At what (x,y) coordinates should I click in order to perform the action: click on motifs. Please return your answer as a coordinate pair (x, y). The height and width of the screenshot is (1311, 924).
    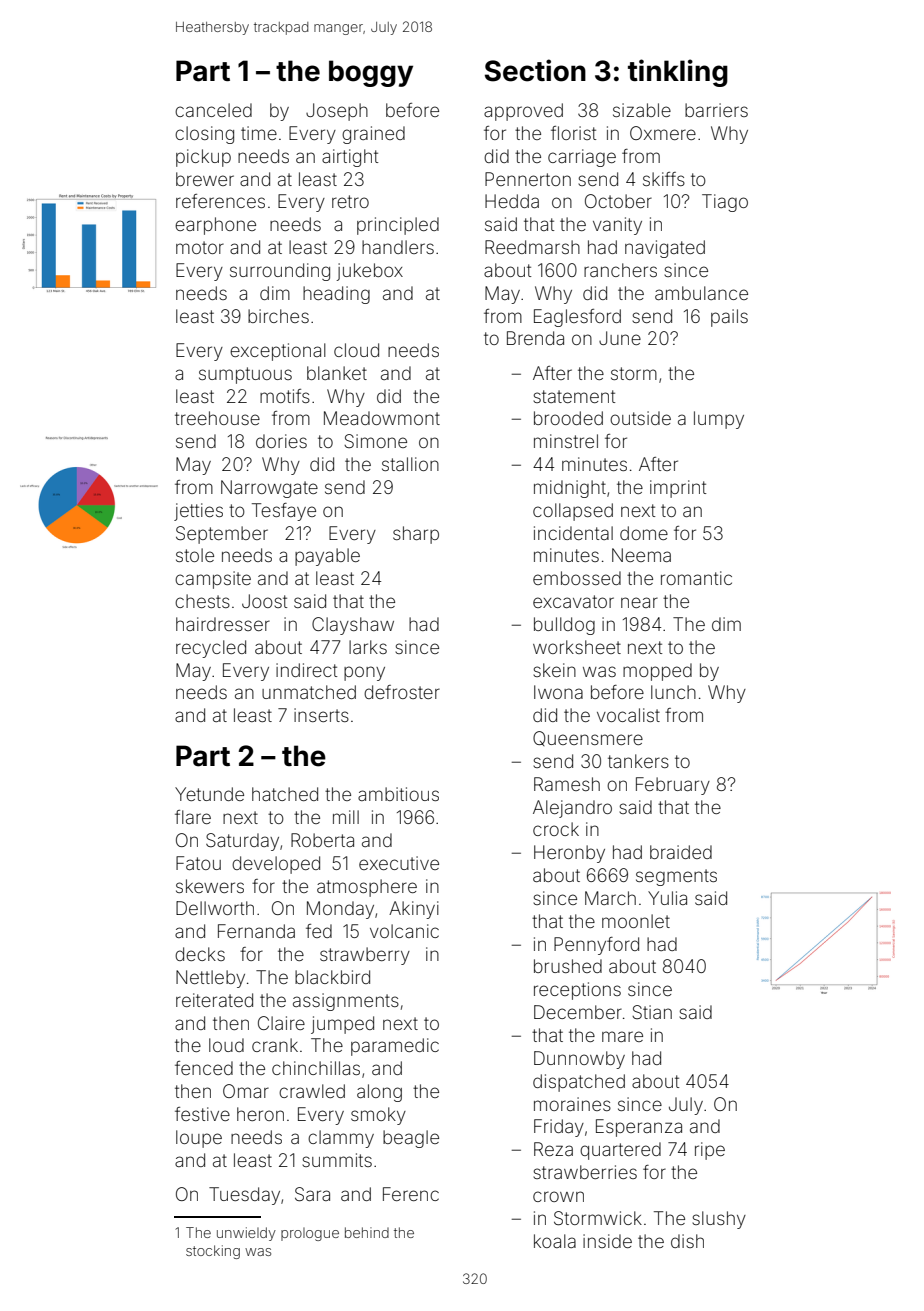
    Looking at the image, I should click on (285, 396).
